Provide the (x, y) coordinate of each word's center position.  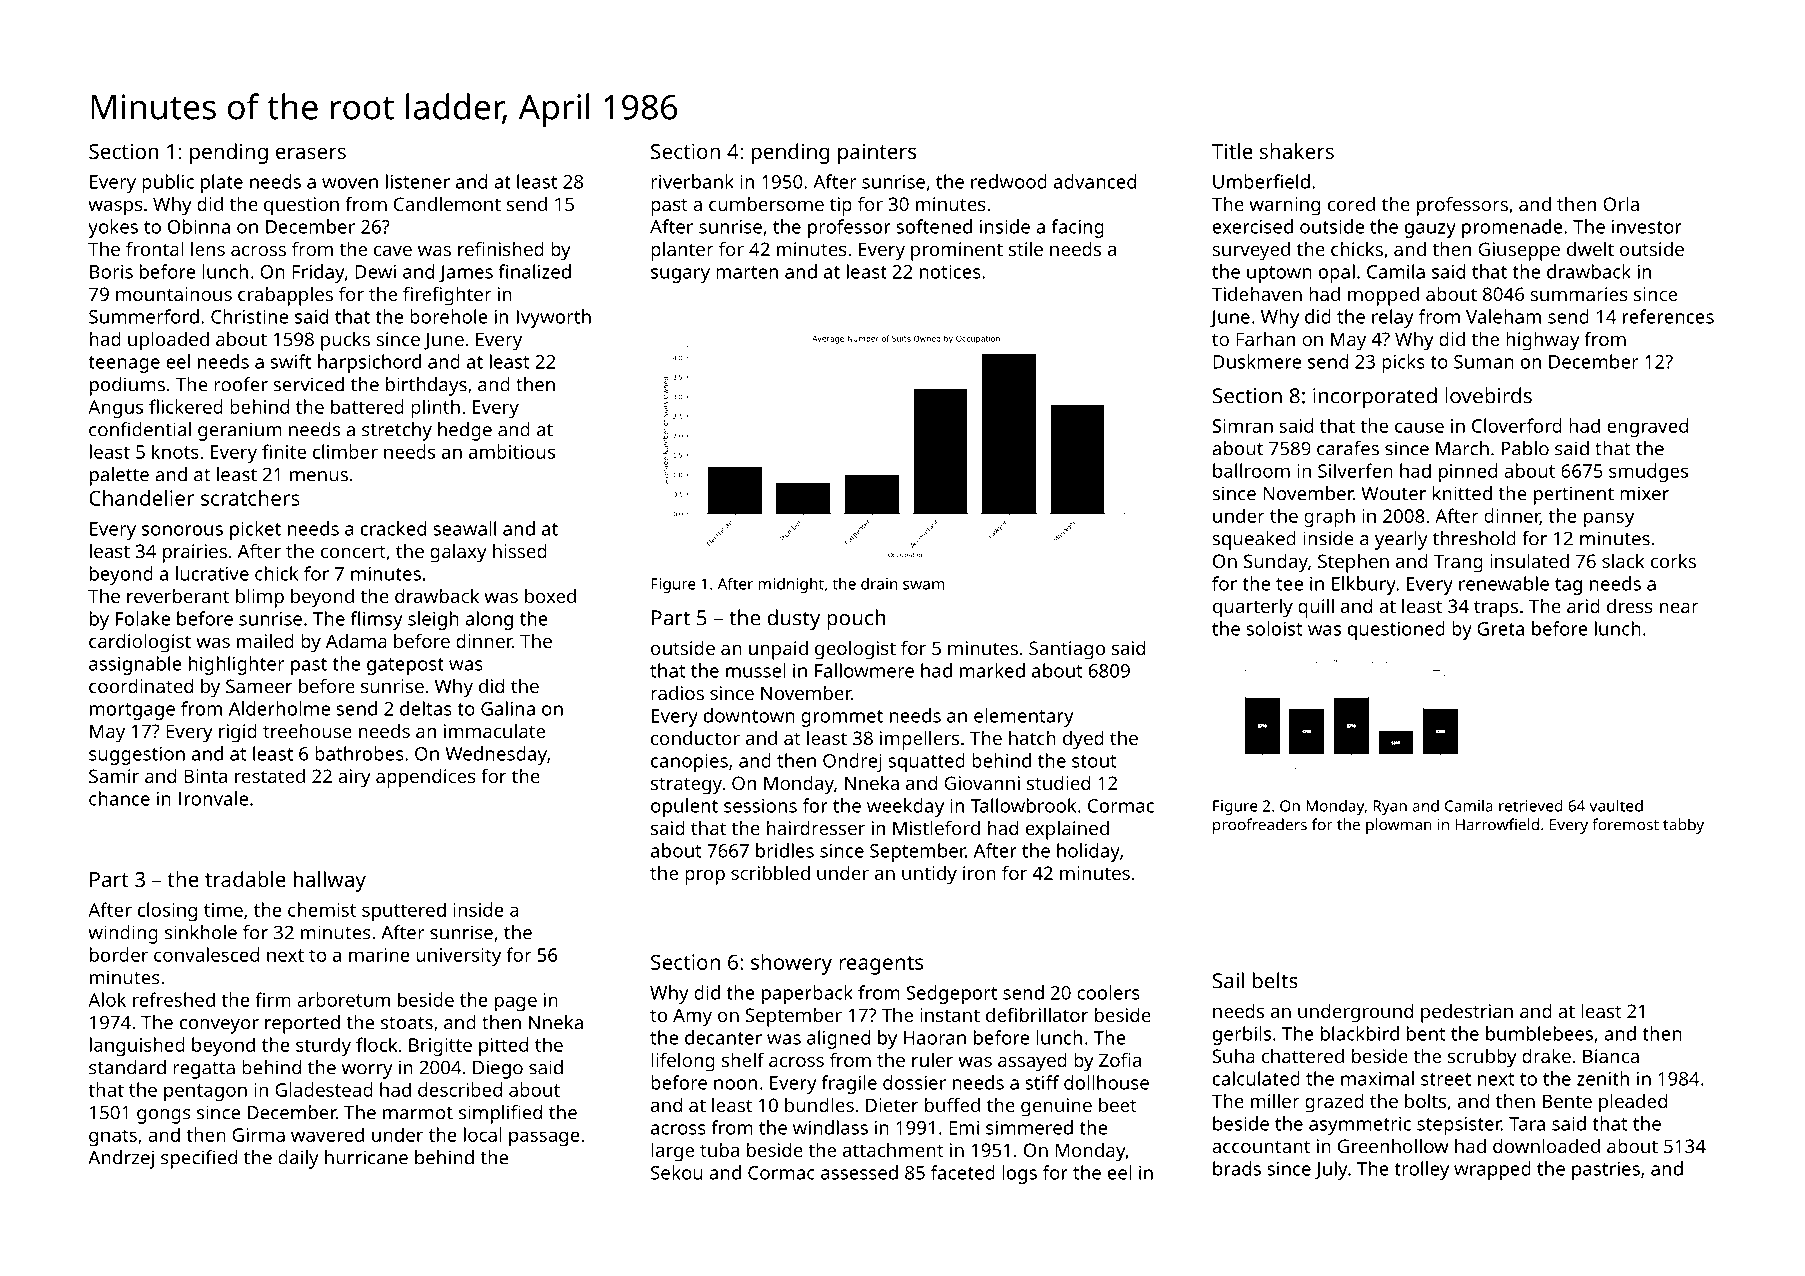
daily (298, 1159)
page (516, 1004)
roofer (241, 384)
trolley (1421, 1170)
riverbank (692, 181)
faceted (963, 1172)
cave (393, 251)
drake (1546, 1055)
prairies (195, 553)
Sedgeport (951, 994)
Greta (1500, 629)
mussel (756, 670)
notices (950, 272)
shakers (1297, 151)
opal (1337, 273)
